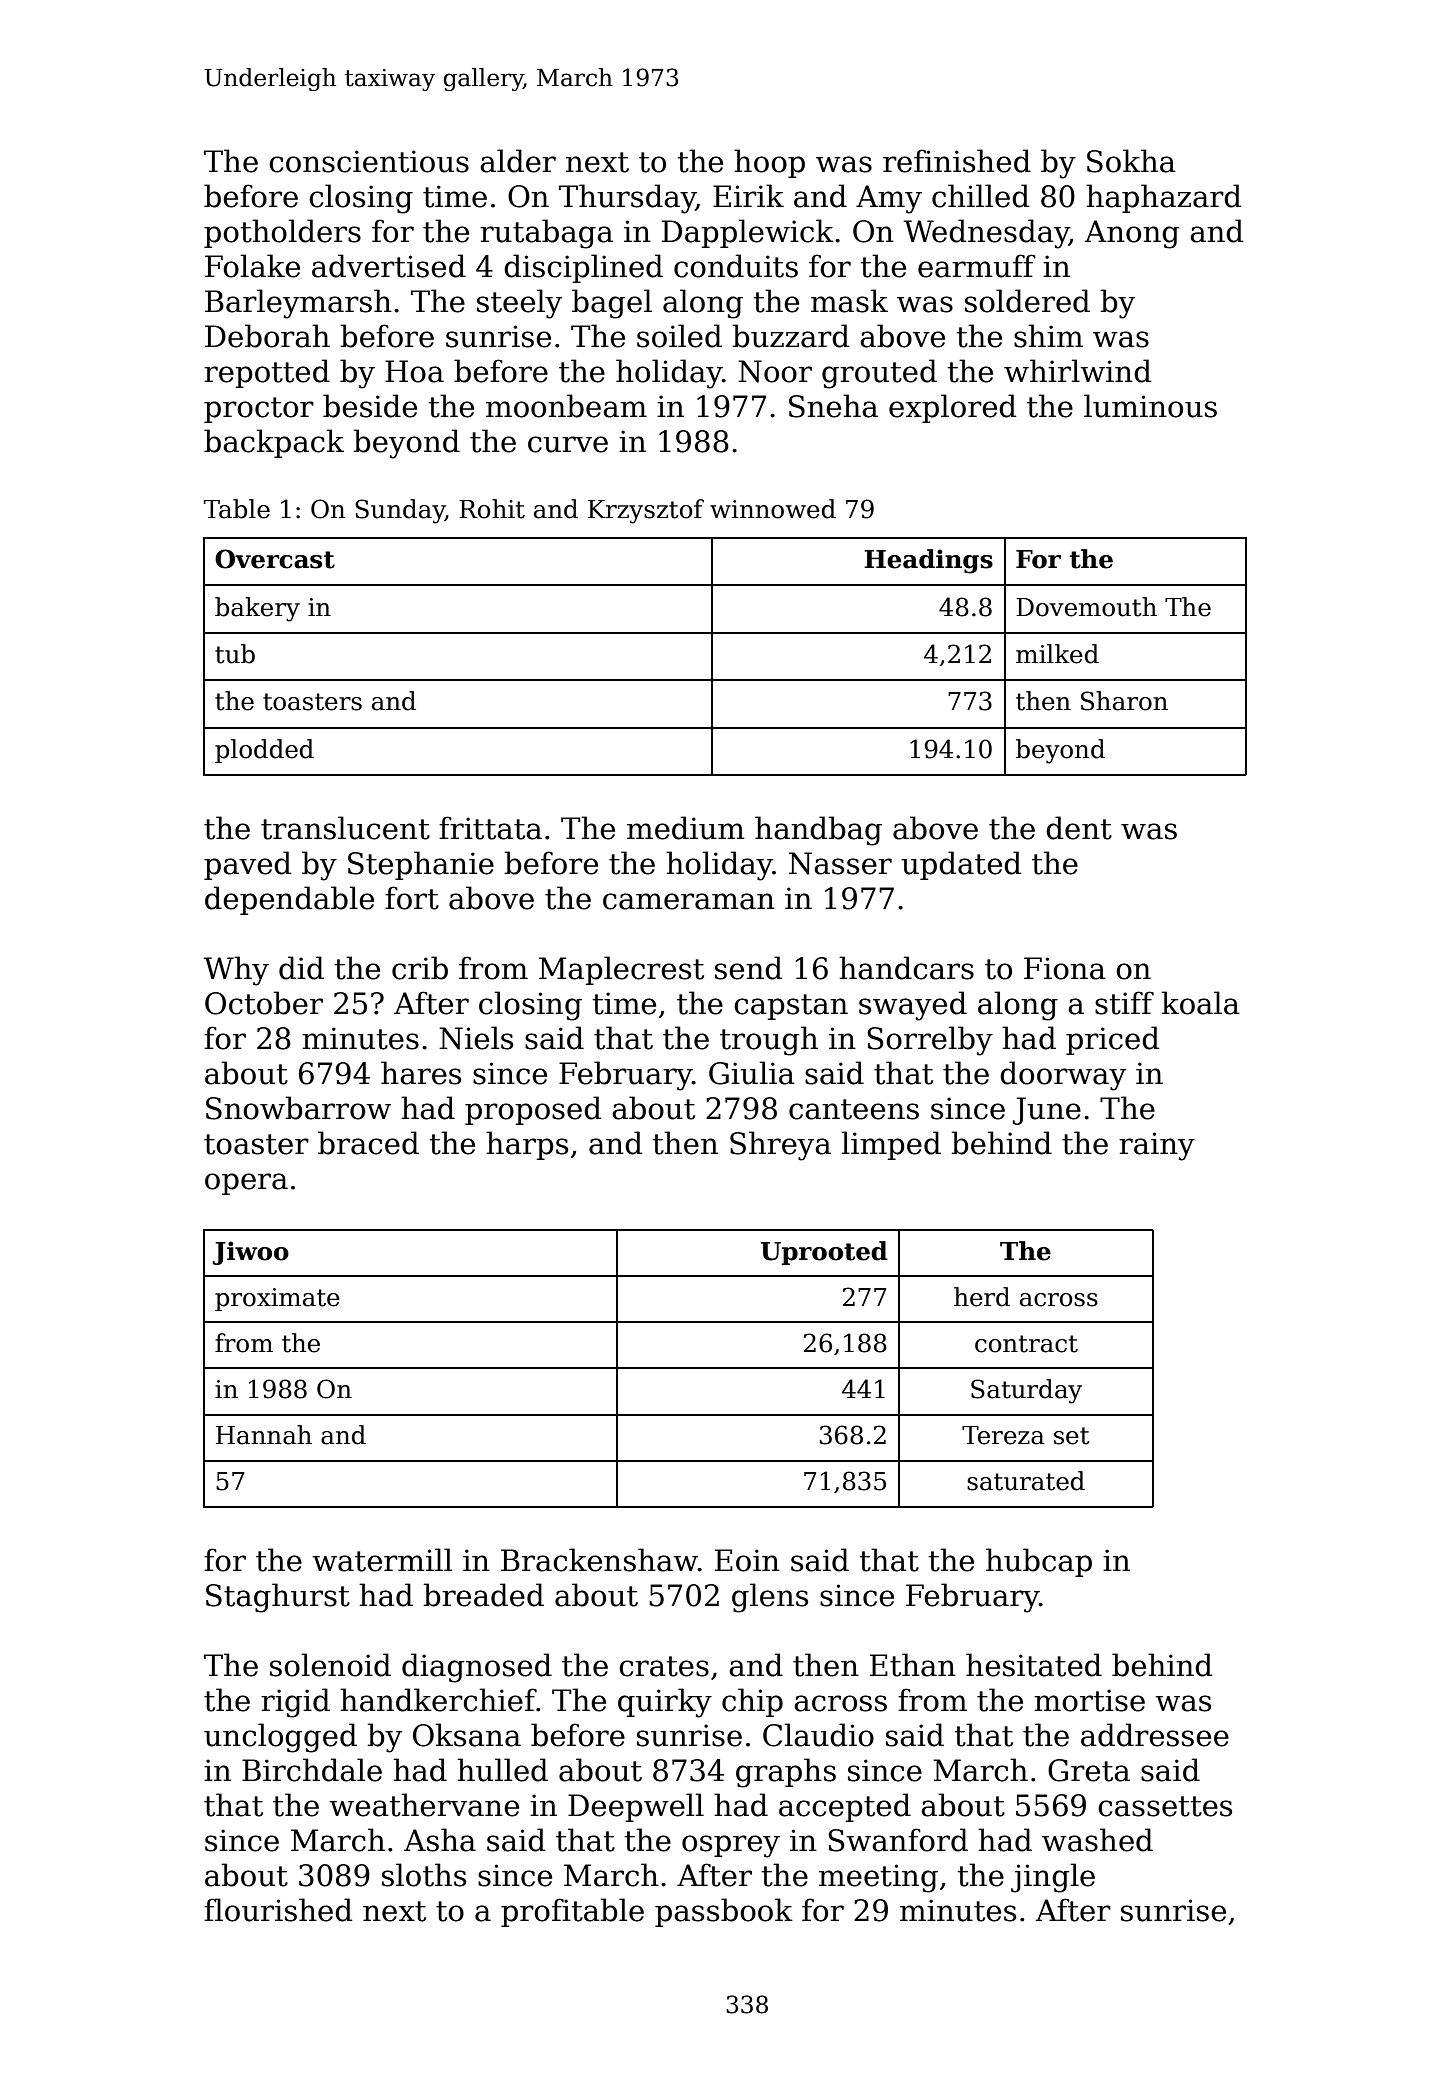  What do you see at coordinates (235, 654) in the image?
I see `tub` at bounding box center [235, 654].
